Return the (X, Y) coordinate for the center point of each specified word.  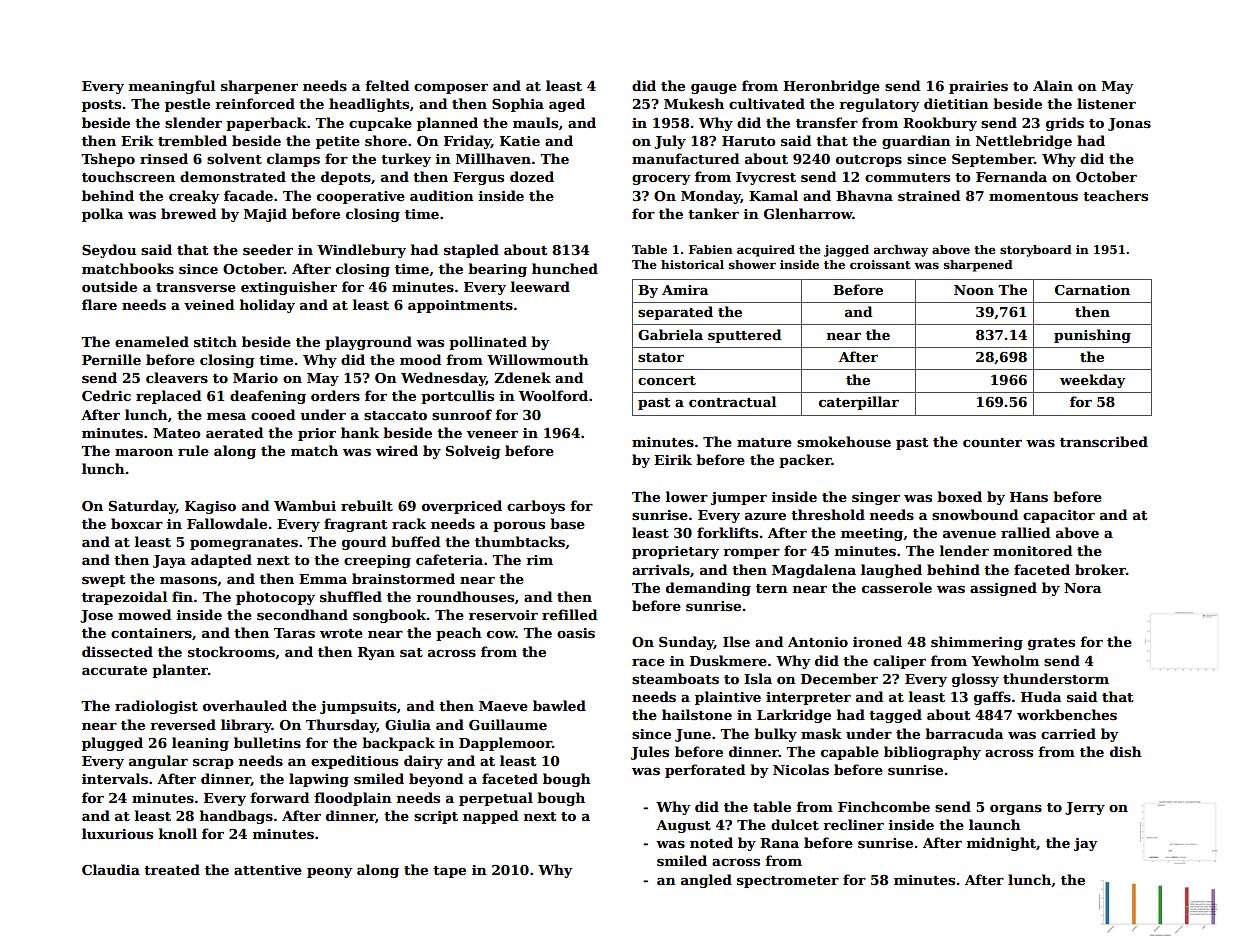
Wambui (305, 505)
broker (1100, 569)
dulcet (795, 824)
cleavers (177, 377)
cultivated (767, 103)
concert (667, 380)
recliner (853, 824)
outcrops (869, 161)
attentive (268, 870)
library (246, 726)
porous (519, 527)
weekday (1093, 381)
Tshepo (108, 160)
